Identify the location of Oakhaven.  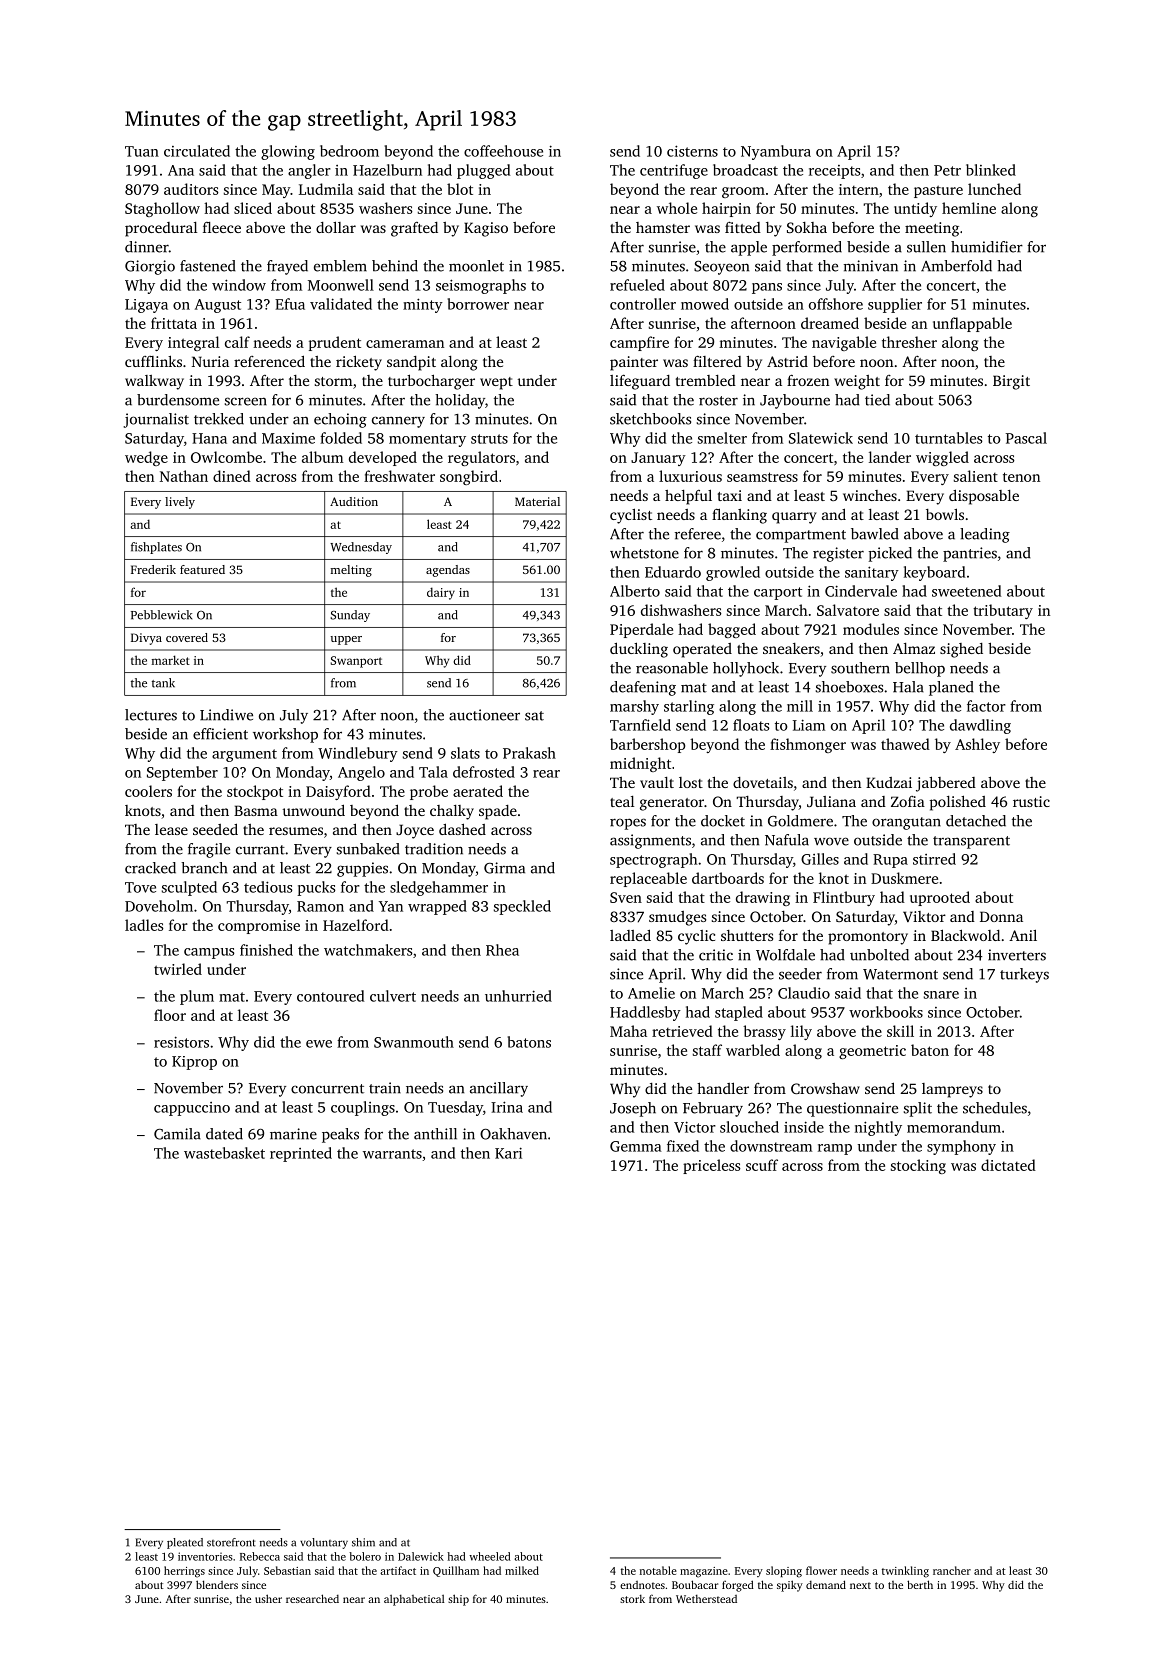
(513, 1134).
